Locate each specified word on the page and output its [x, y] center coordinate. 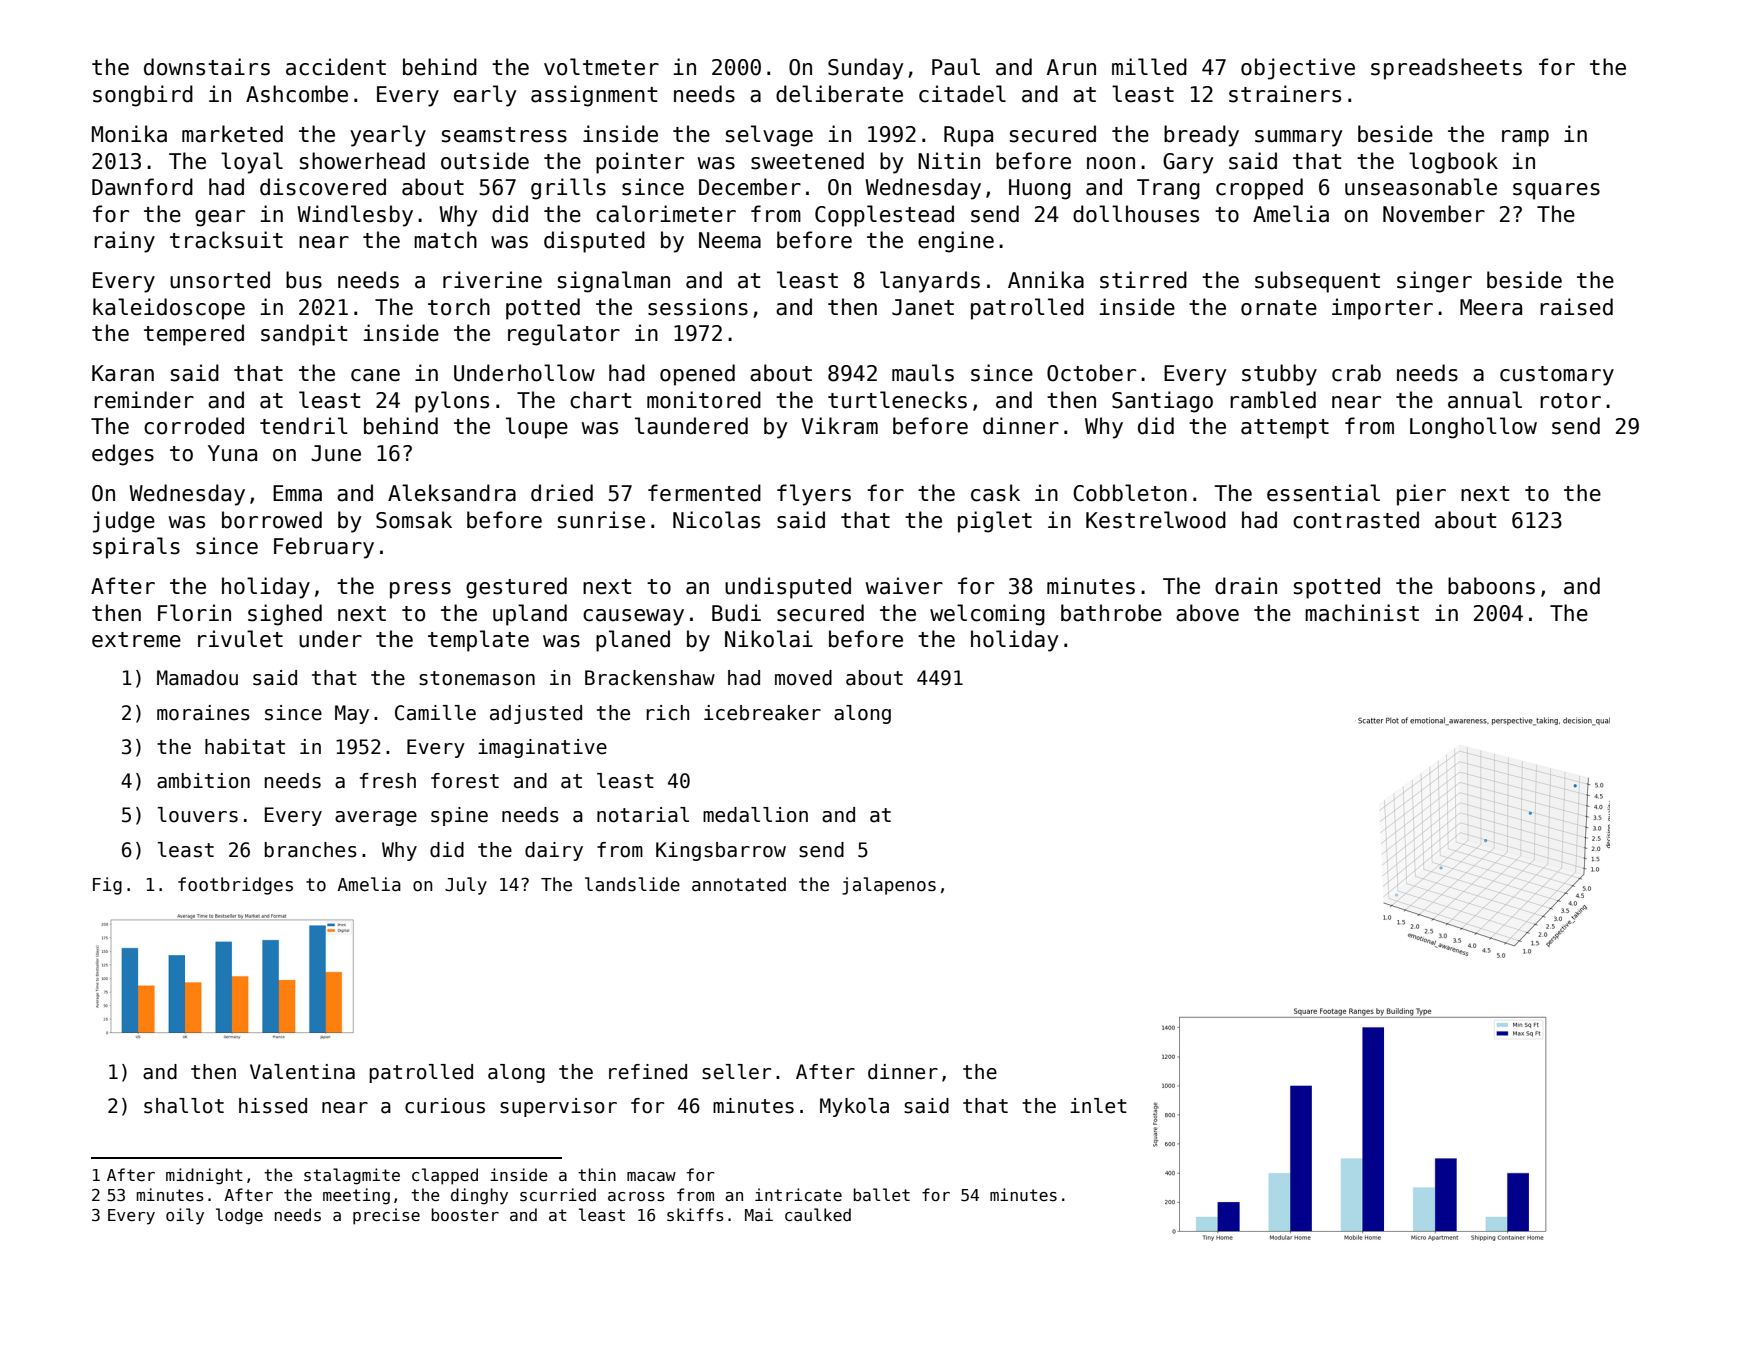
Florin [194, 613]
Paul [956, 67]
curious [445, 1106]
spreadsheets [1446, 69]
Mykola [854, 1107]
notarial [643, 815]
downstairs [207, 67]
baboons [1491, 586]
